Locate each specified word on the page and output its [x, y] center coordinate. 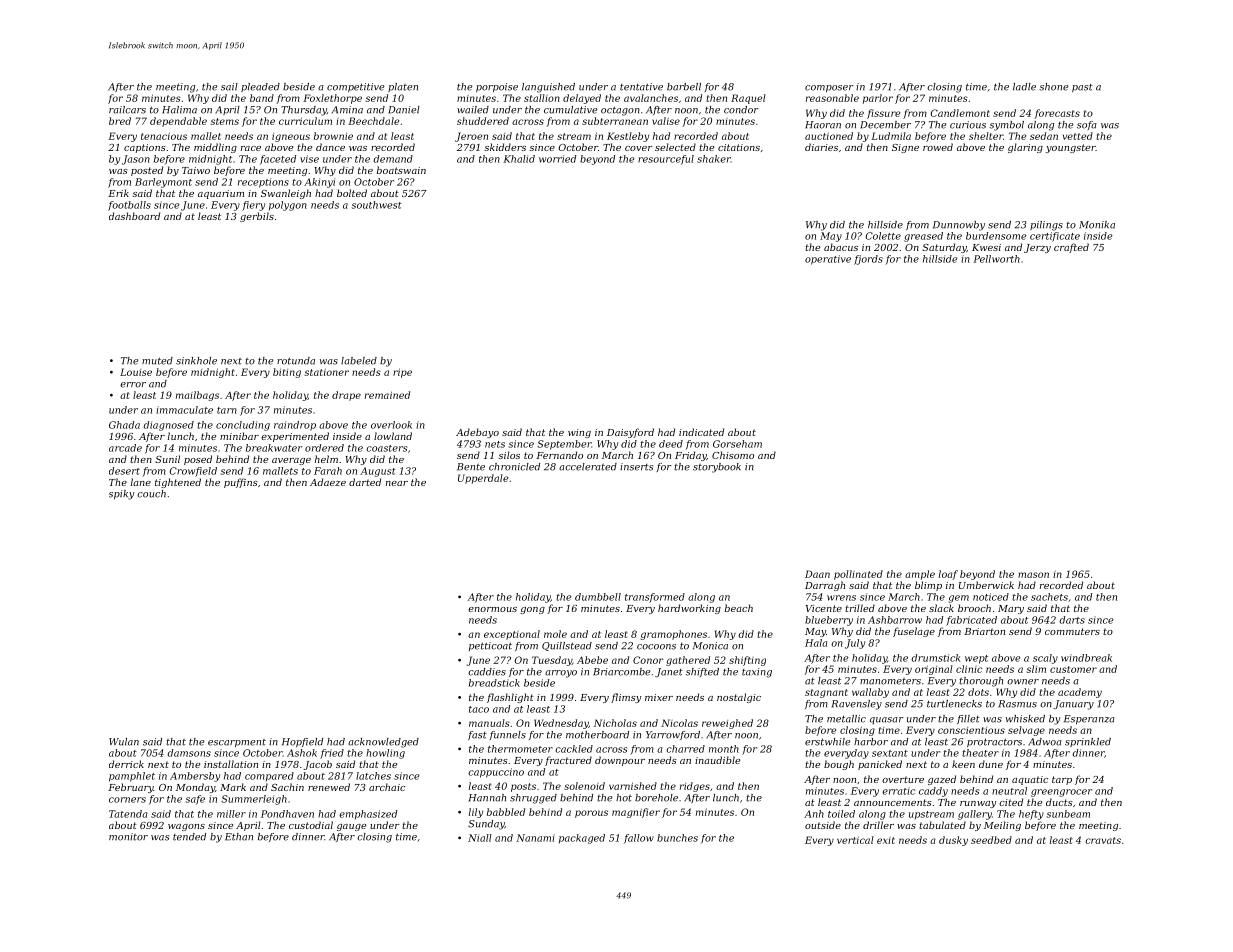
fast [477, 735]
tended [189, 837]
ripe [402, 373]
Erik [118, 193]
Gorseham [737, 444]
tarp [1062, 780]
